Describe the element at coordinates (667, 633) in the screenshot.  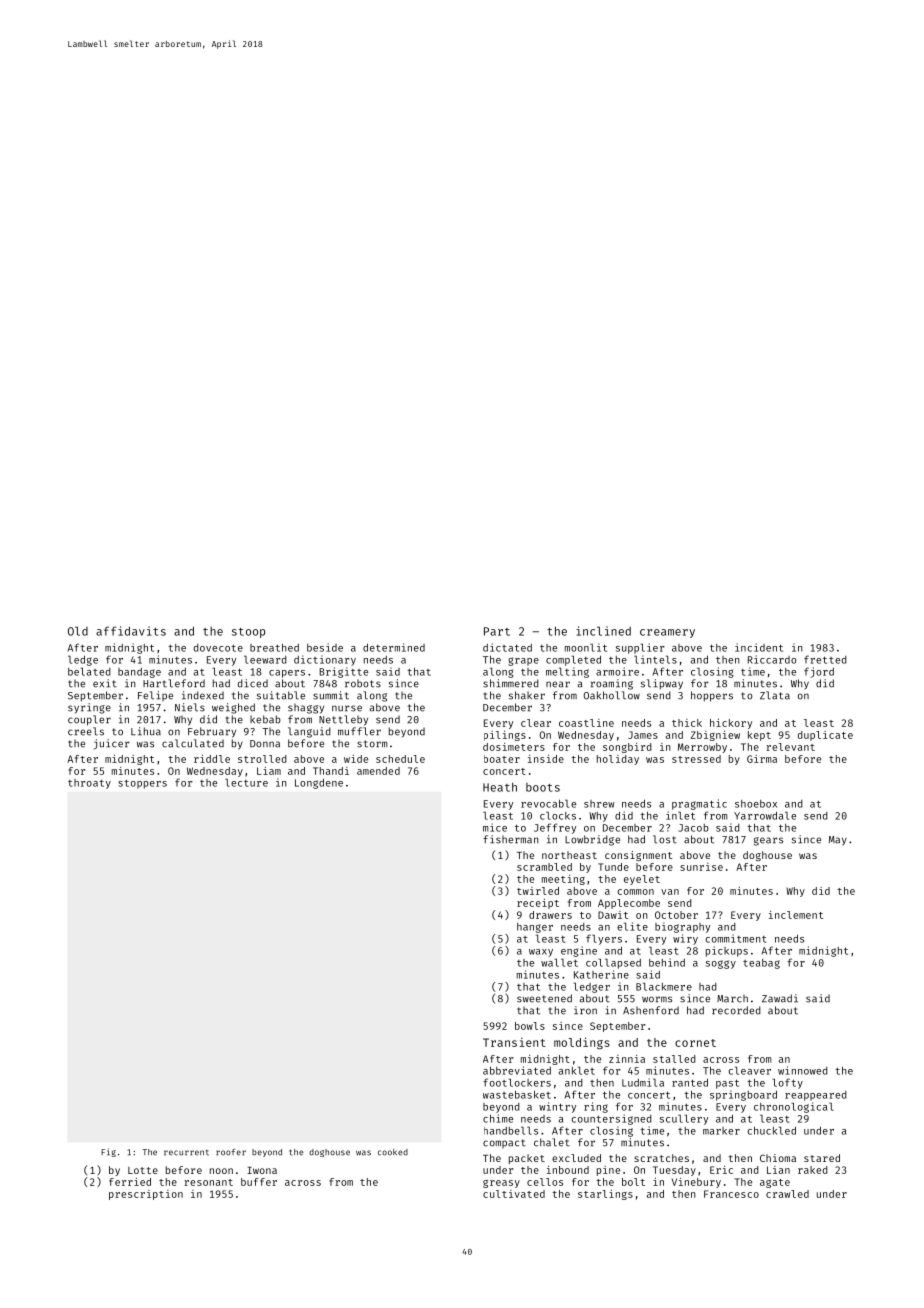
I see `creamery` at that location.
